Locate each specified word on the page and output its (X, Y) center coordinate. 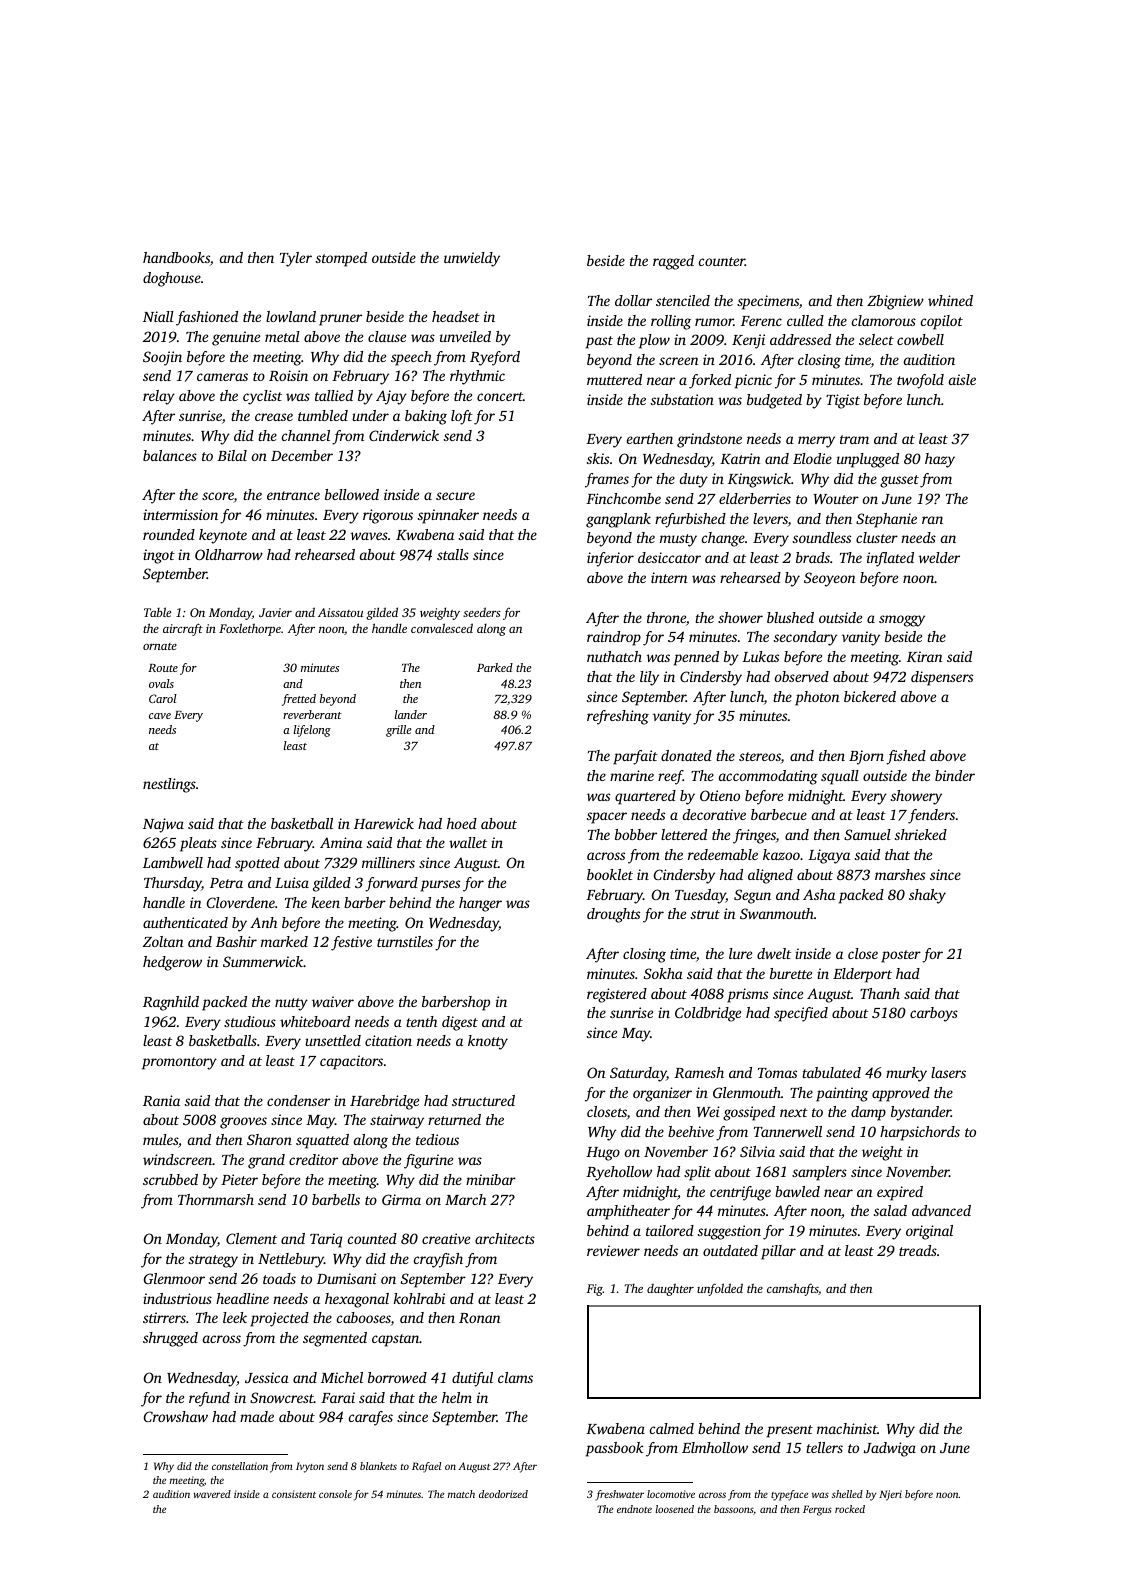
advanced (941, 1210)
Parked (495, 667)
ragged (673, 262)
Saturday (638, 1074)
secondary (805, 638)
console (335, 1494)
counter (722, 261)
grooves (243, 1123)
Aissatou (340, 612)
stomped (341, 259)
